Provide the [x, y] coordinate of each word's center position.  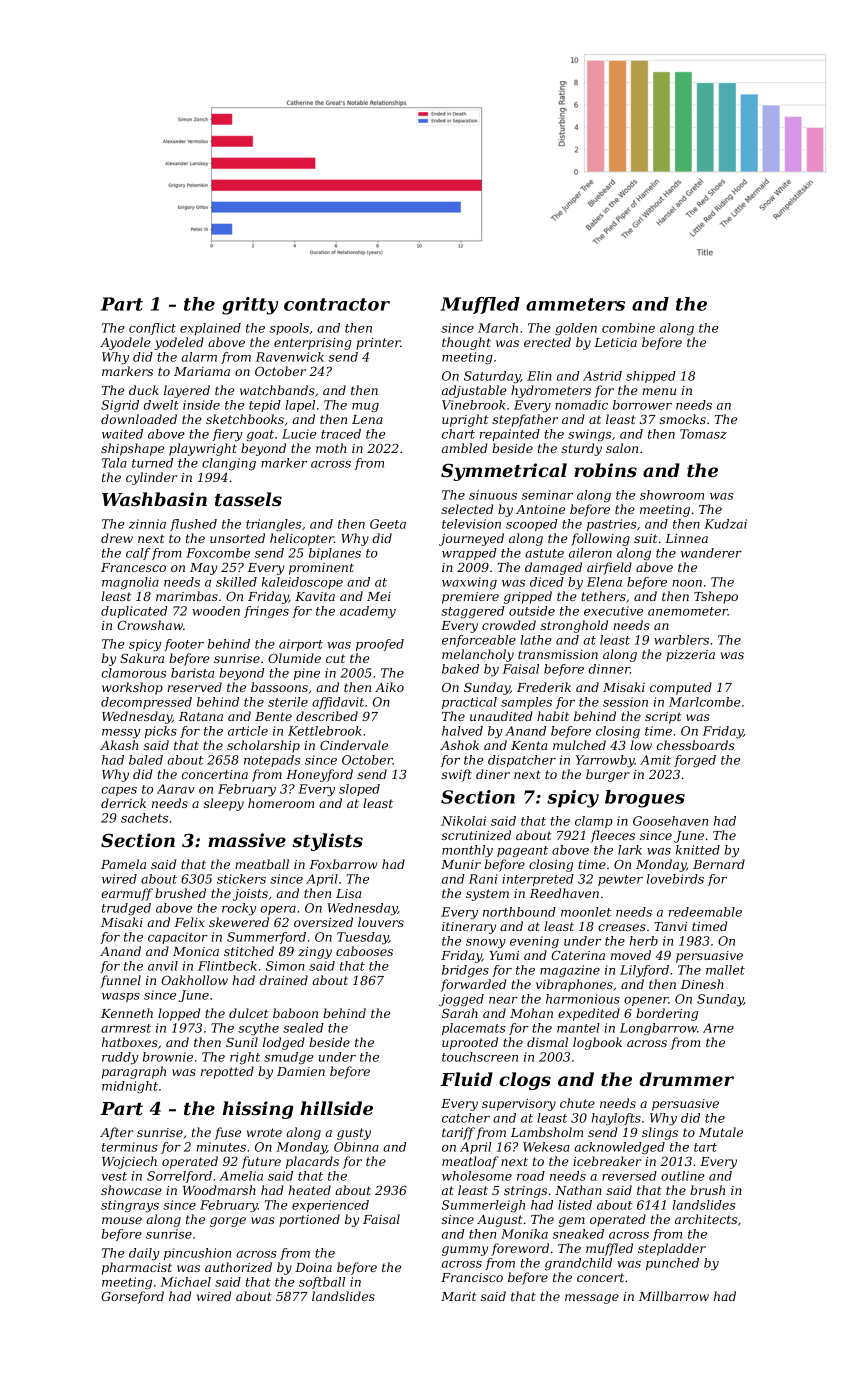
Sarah [460, 1013]
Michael [185, 1282]
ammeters [575, 304]
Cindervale [354, 745]
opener [646, 1001]
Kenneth [127, 1013]
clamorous [133, 673]
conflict [152, 329]
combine [628, 328]
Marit [458, 1296]
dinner [609, 669]
